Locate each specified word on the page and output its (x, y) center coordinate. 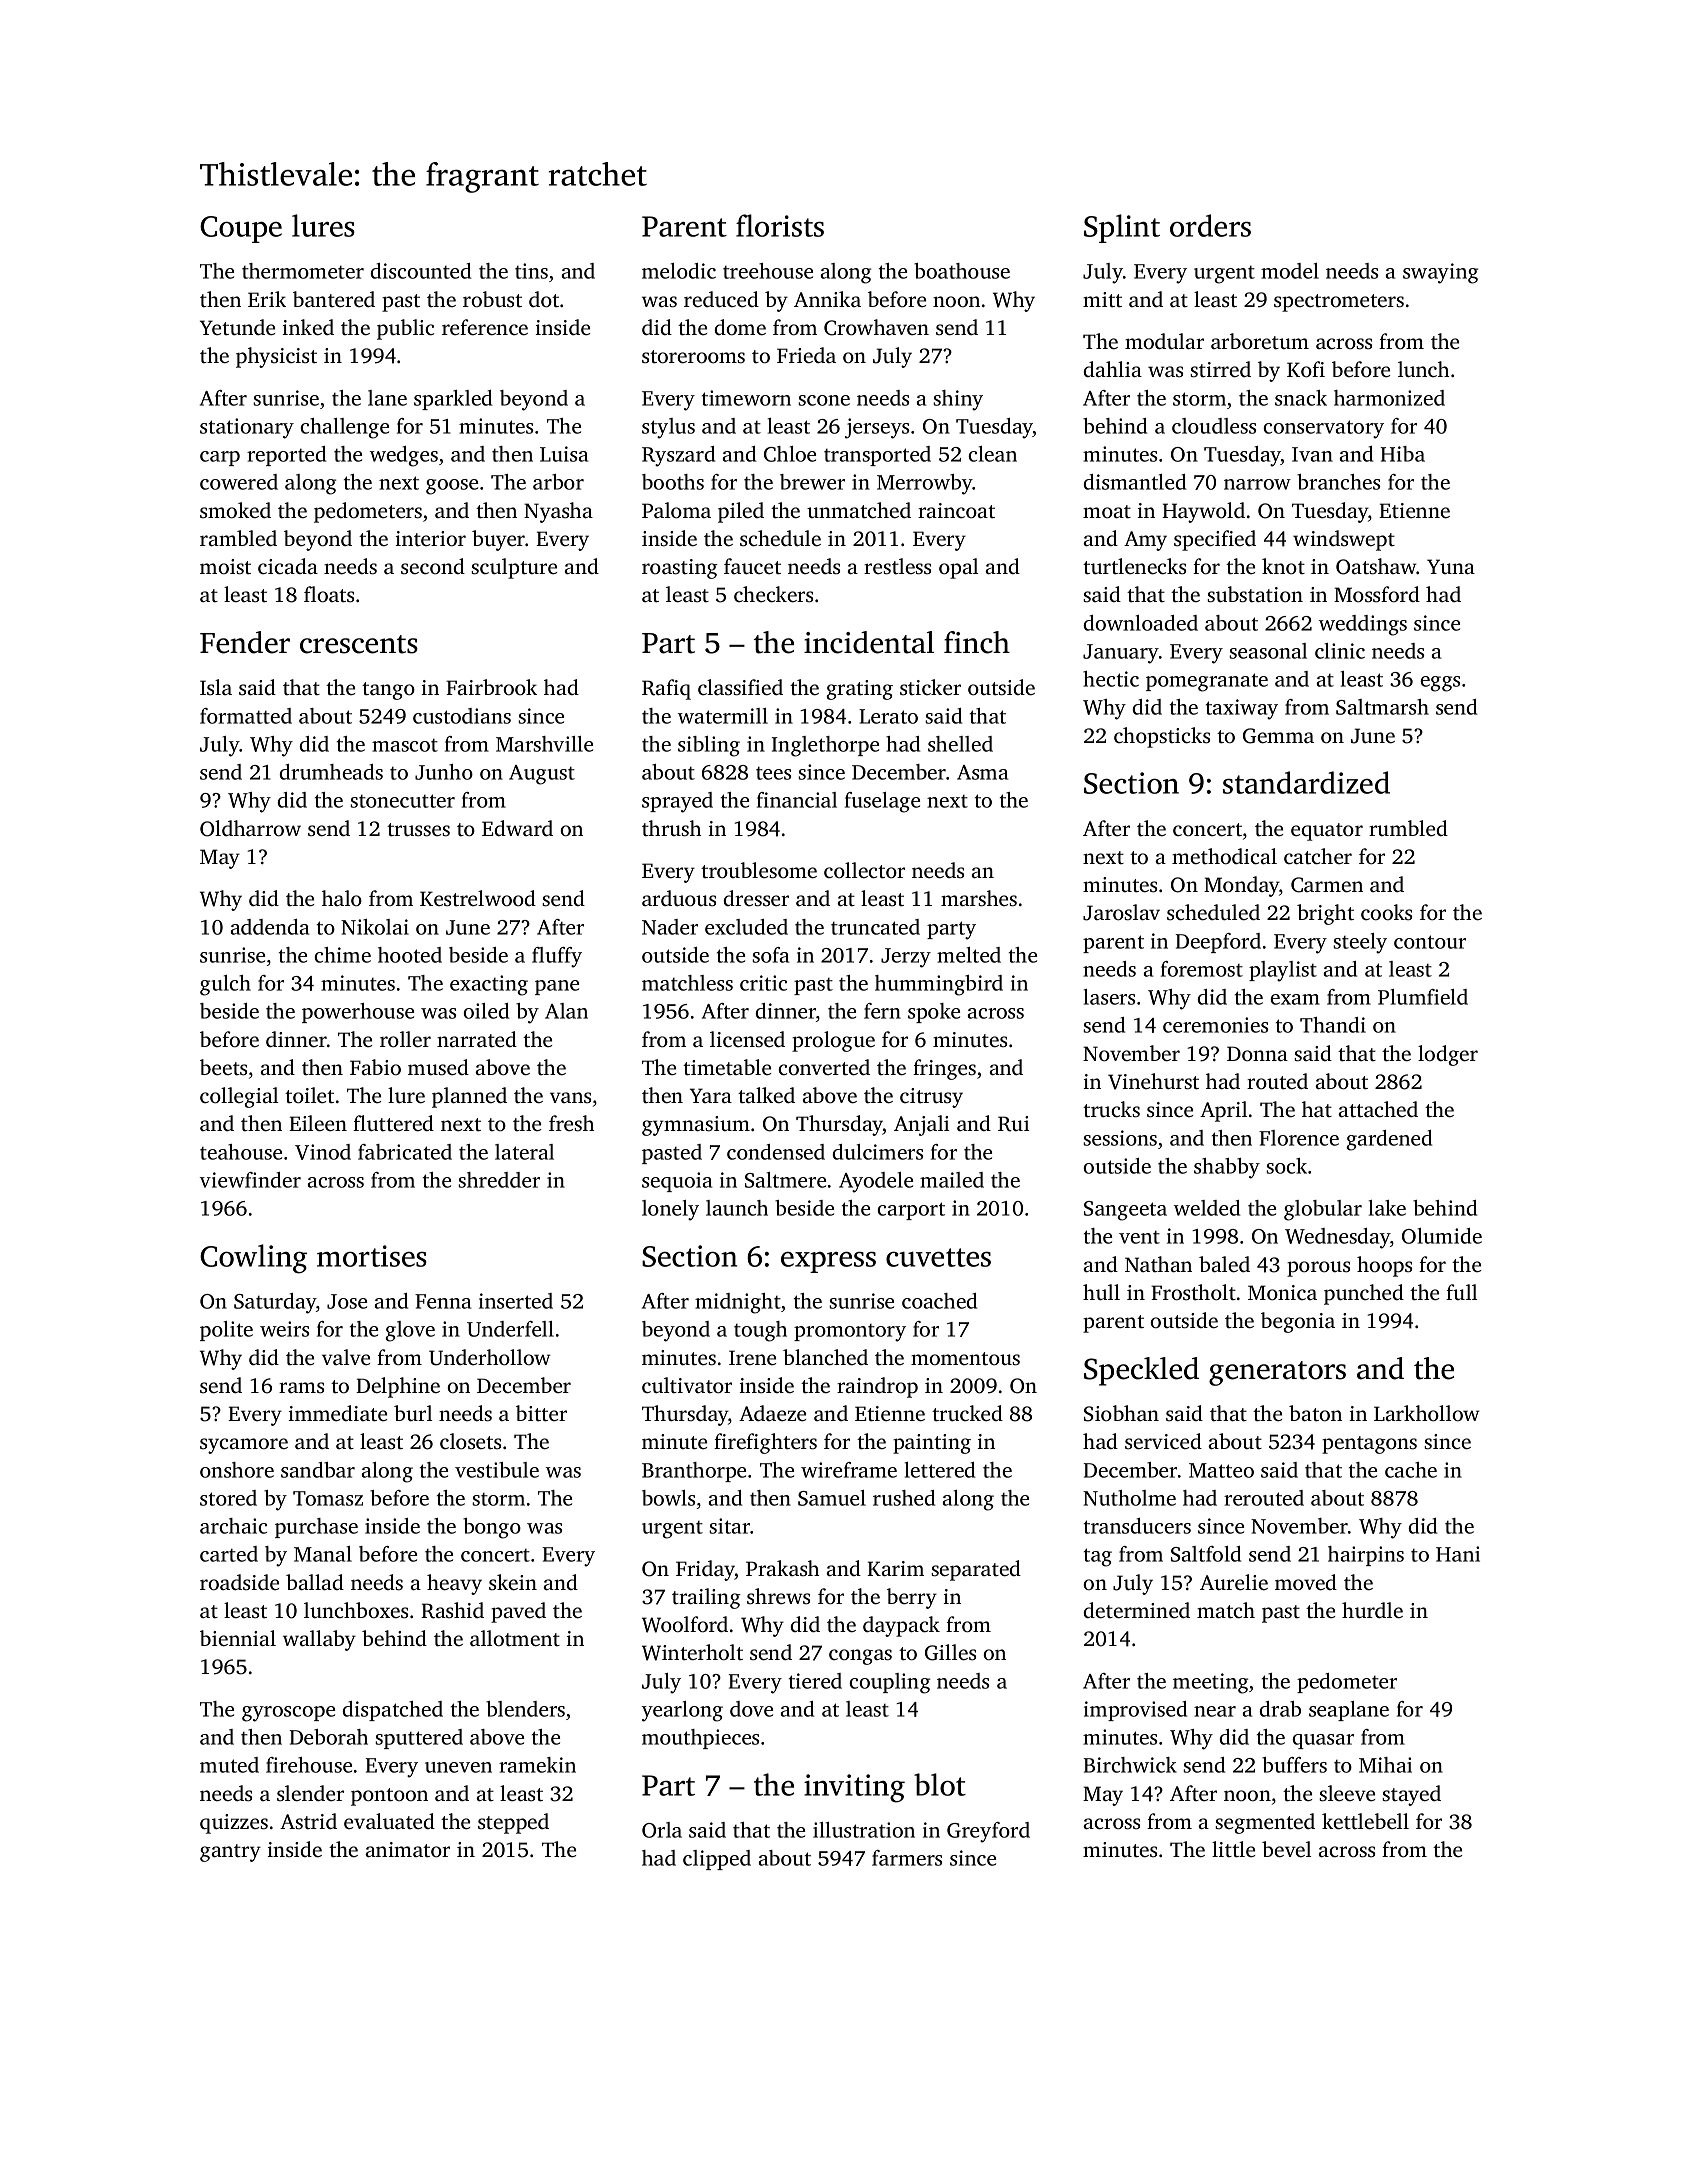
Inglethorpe (825, 746)
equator (1327, 832)
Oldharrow (250, 828)
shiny (958, 400)
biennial (238, 1638)
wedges (404, 456)
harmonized (1389, 398)
